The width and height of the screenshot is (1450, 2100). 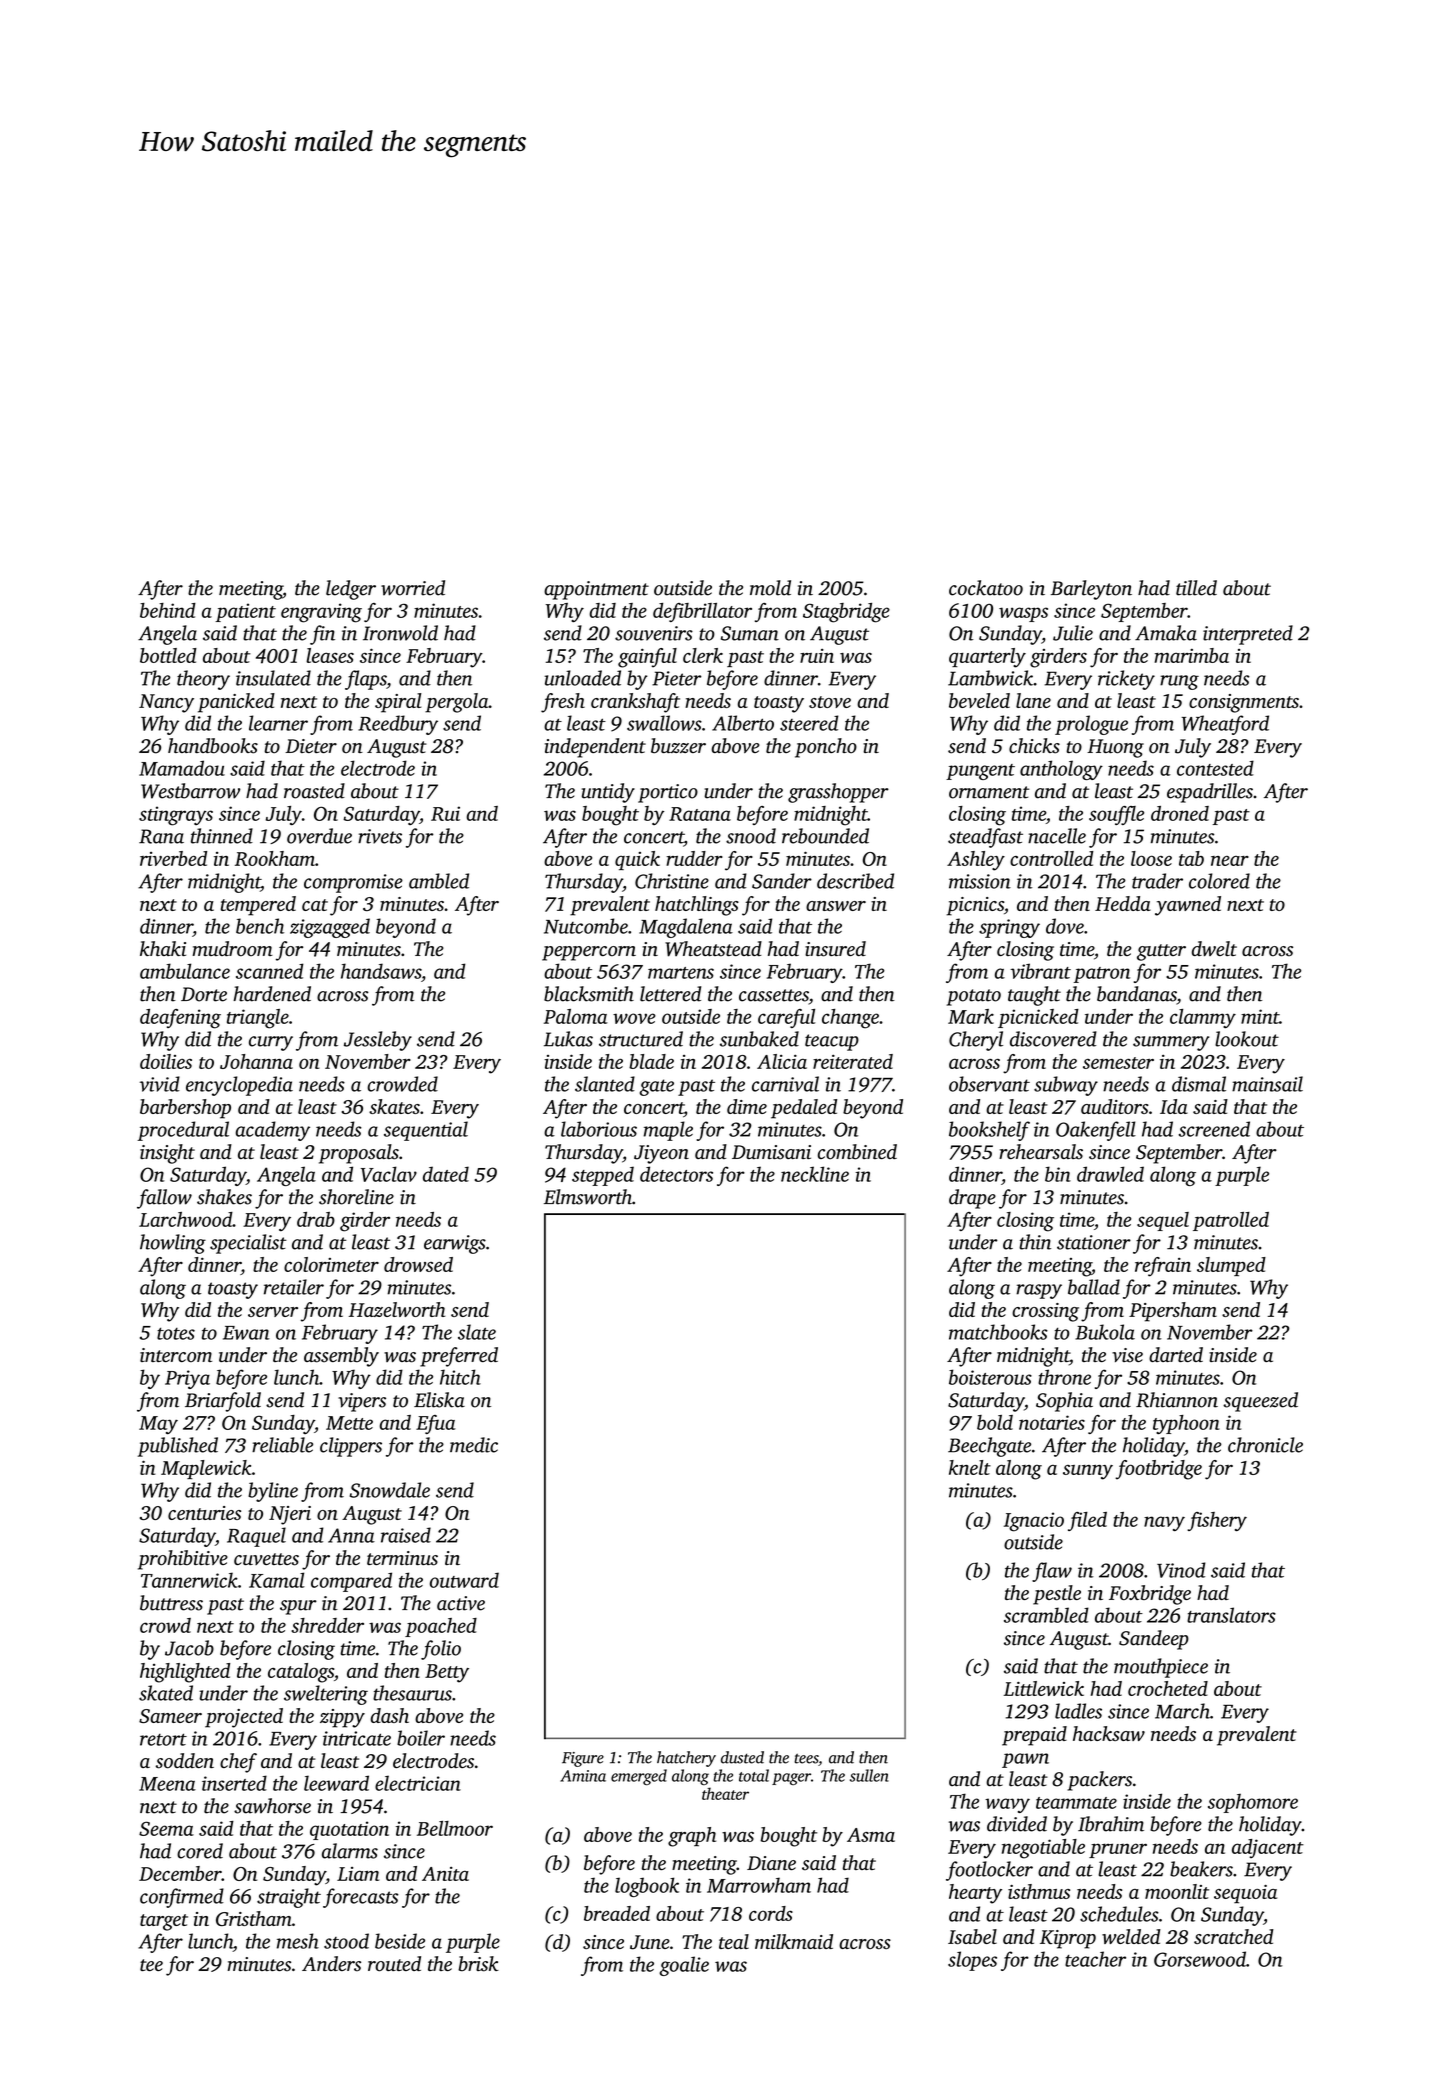 What do you see at coordinates (460, 1377) in the screenshot?
I see `hitch` at bounding box center [460, 1377].
